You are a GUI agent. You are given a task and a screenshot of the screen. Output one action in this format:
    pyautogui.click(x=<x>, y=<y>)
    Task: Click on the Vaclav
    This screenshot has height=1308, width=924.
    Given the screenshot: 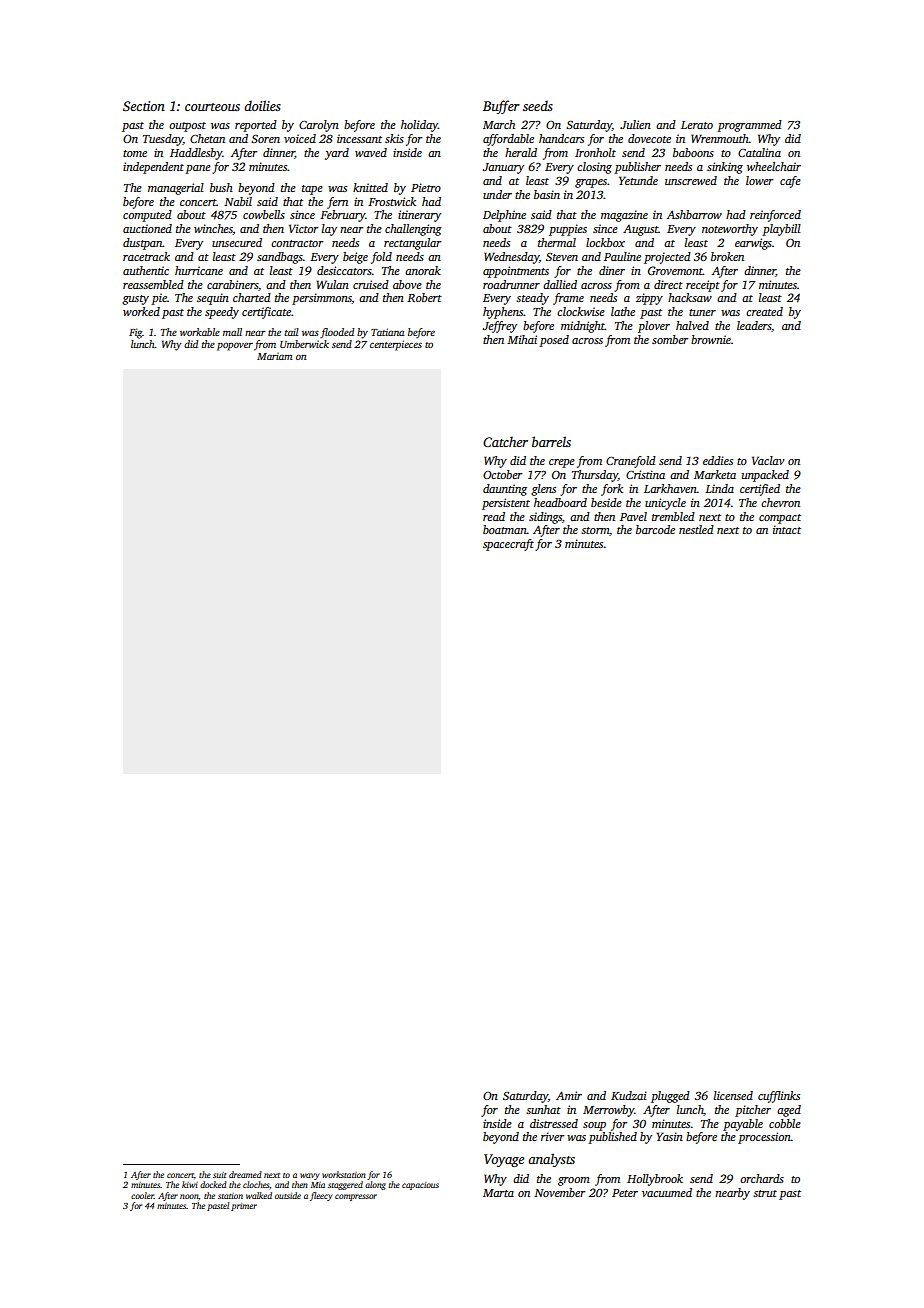 What is the action you would take?
    pyautogui.click(x=768, y=460)
